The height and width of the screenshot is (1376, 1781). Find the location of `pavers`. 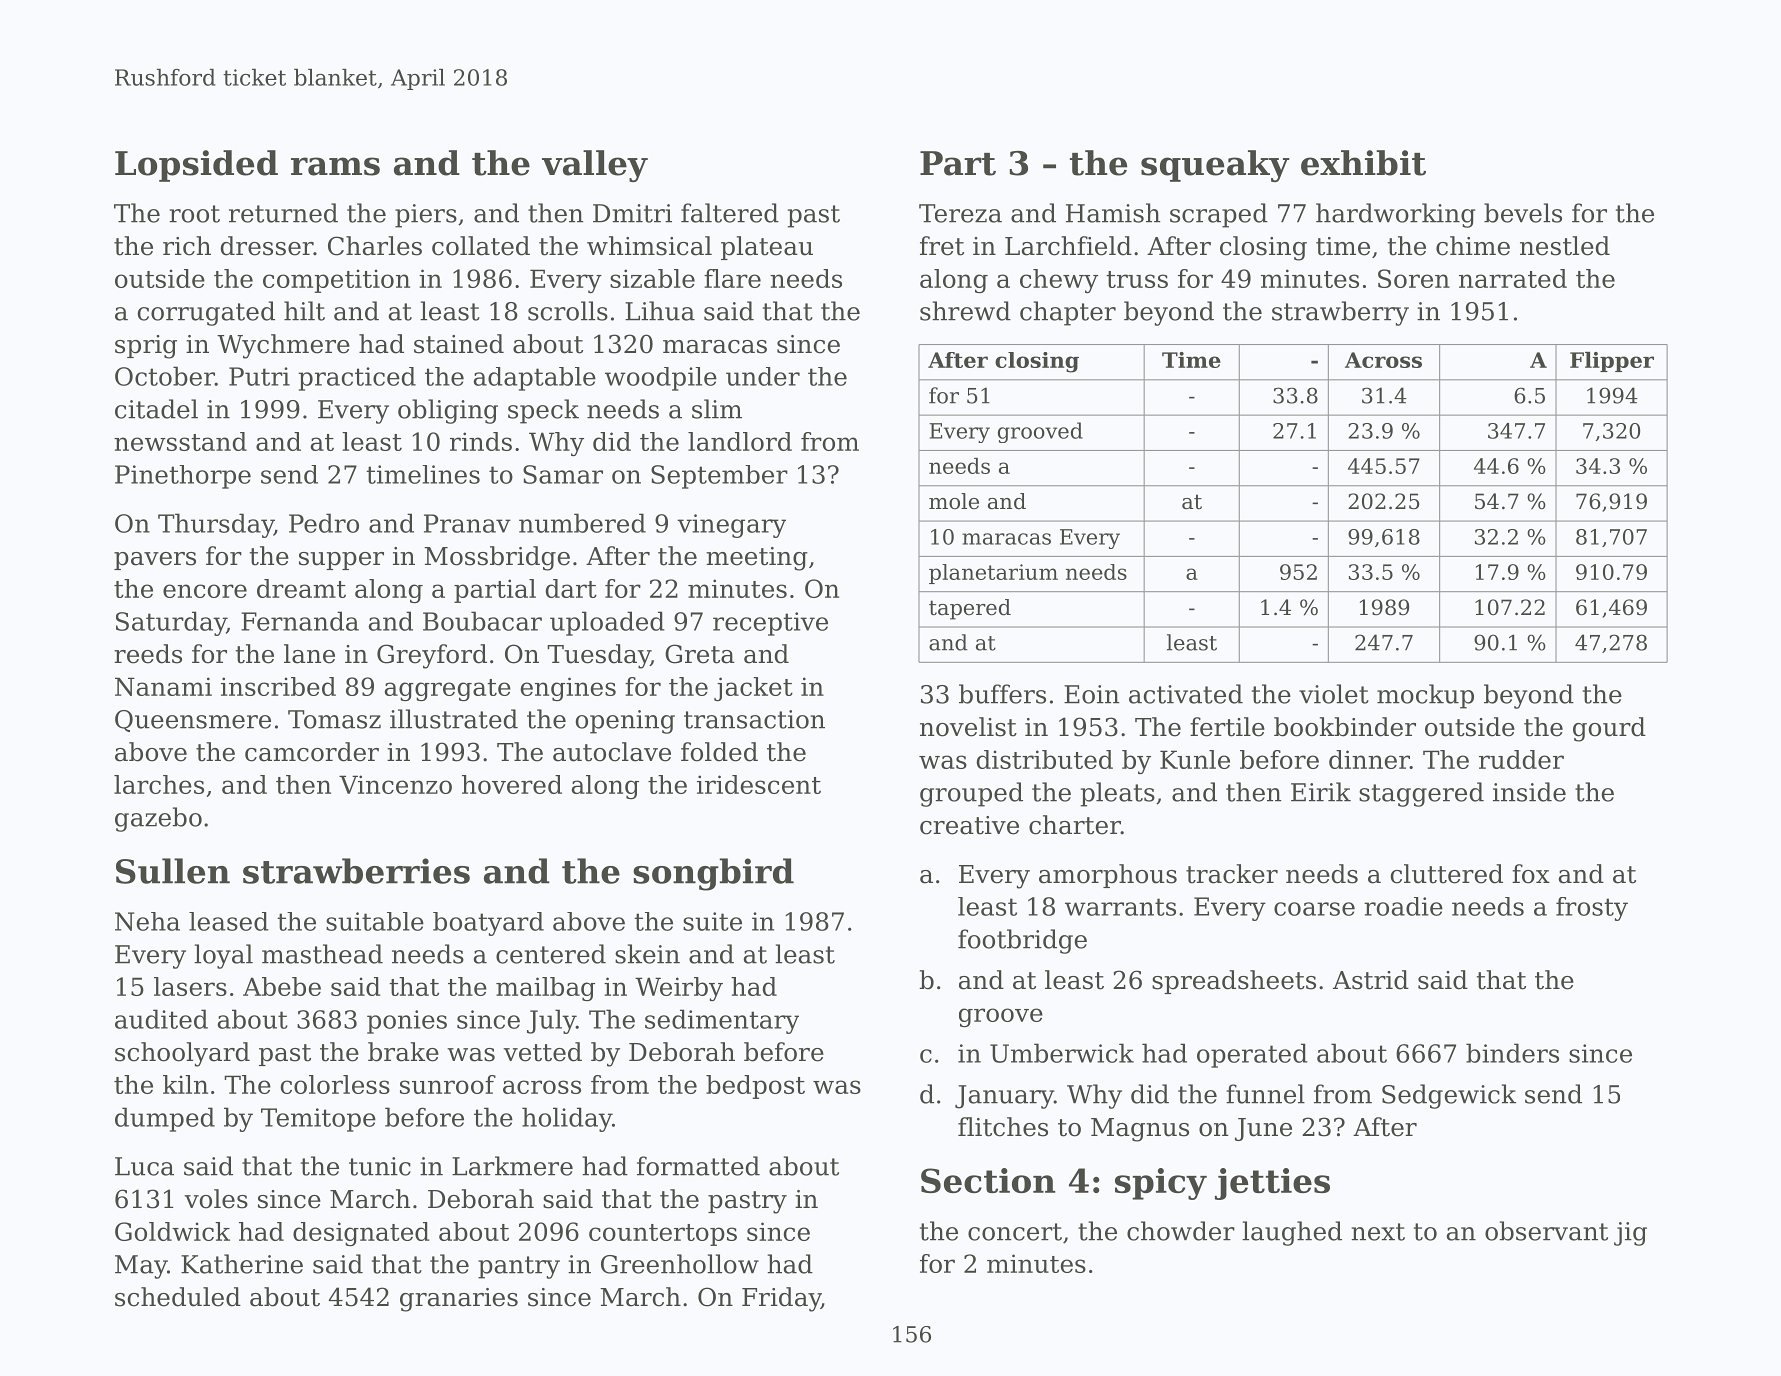

pavers is located at coordinates (155, 561).
